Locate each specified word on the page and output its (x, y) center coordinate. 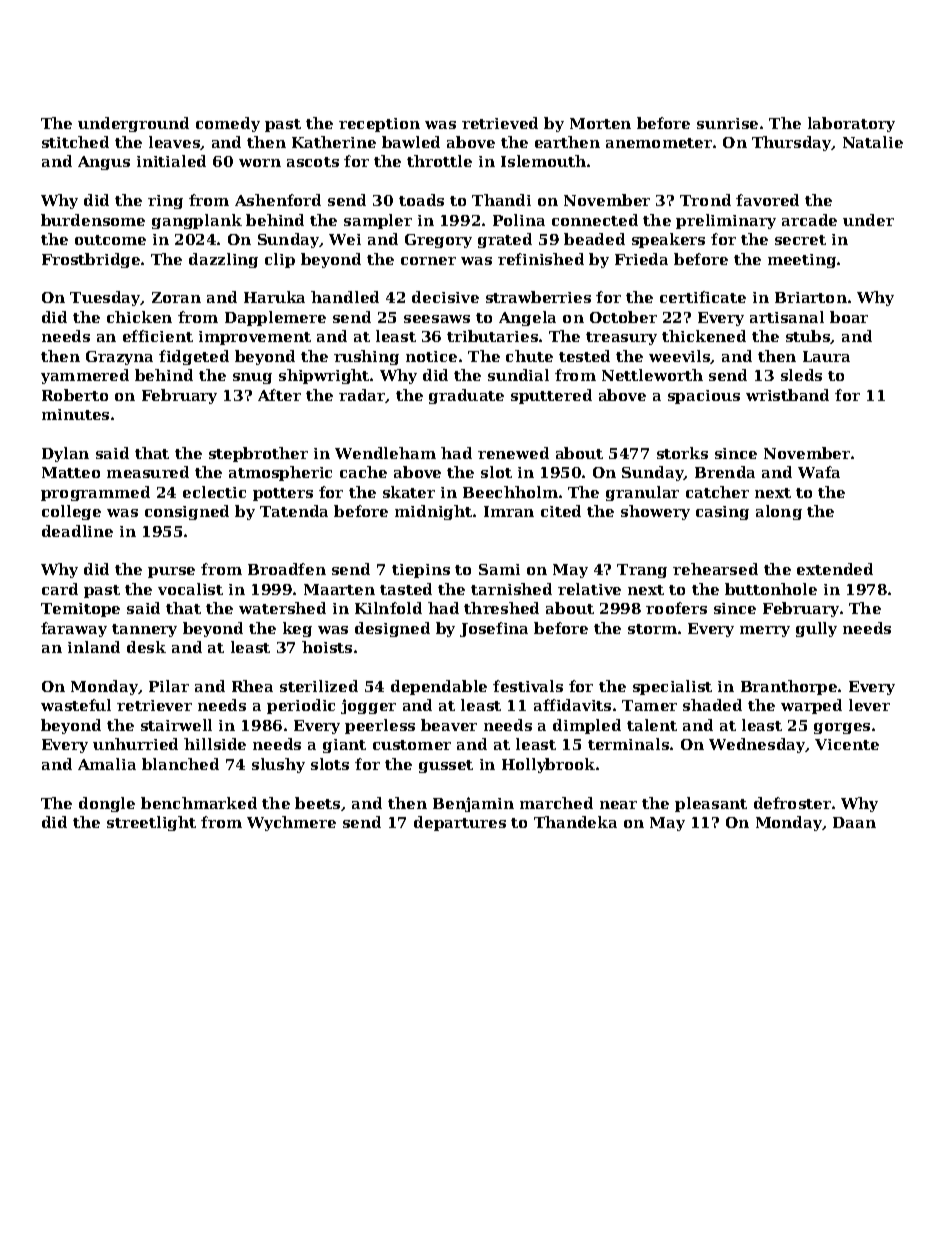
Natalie (873, 142)
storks (682, 453)
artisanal (787, 317)
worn (260, 163)
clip (280, 260)
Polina (519, 220)
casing (722, 513)
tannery (144, 630)
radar (362, 396)
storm (652, 629)
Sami (499, 569)
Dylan (65, 454)
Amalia (107, 764)
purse (171, 572)
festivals (528, 686)
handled (345, 297)
